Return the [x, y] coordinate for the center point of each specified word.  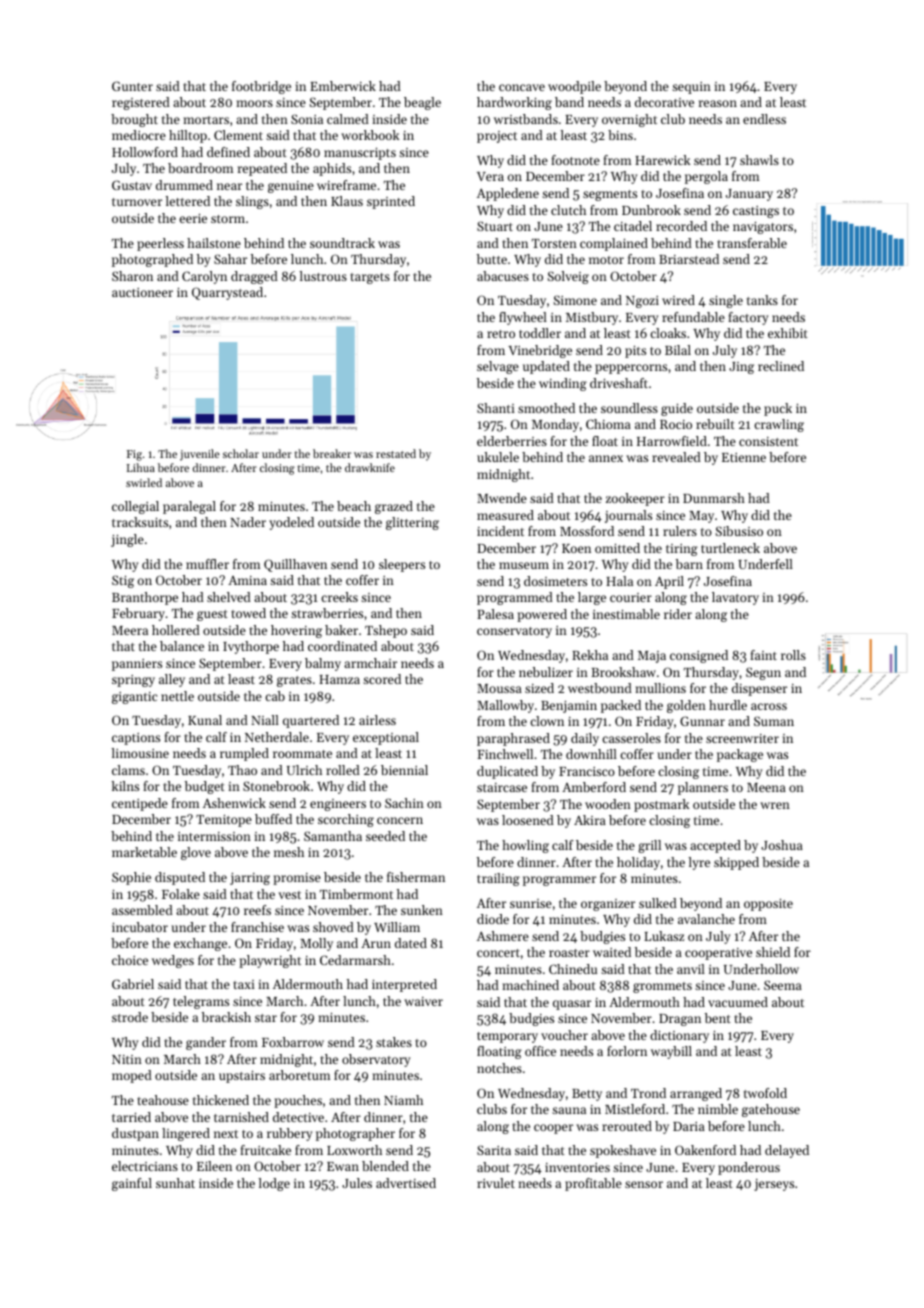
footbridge [261, 87]
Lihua [141, 467]
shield [773, 952]
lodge [274, 1184]
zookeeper [635, 499]
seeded [385, 836]
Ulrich [304, 770]
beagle [422, 103]
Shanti [496, 408]
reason [718, 103]
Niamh [403, 1100]
